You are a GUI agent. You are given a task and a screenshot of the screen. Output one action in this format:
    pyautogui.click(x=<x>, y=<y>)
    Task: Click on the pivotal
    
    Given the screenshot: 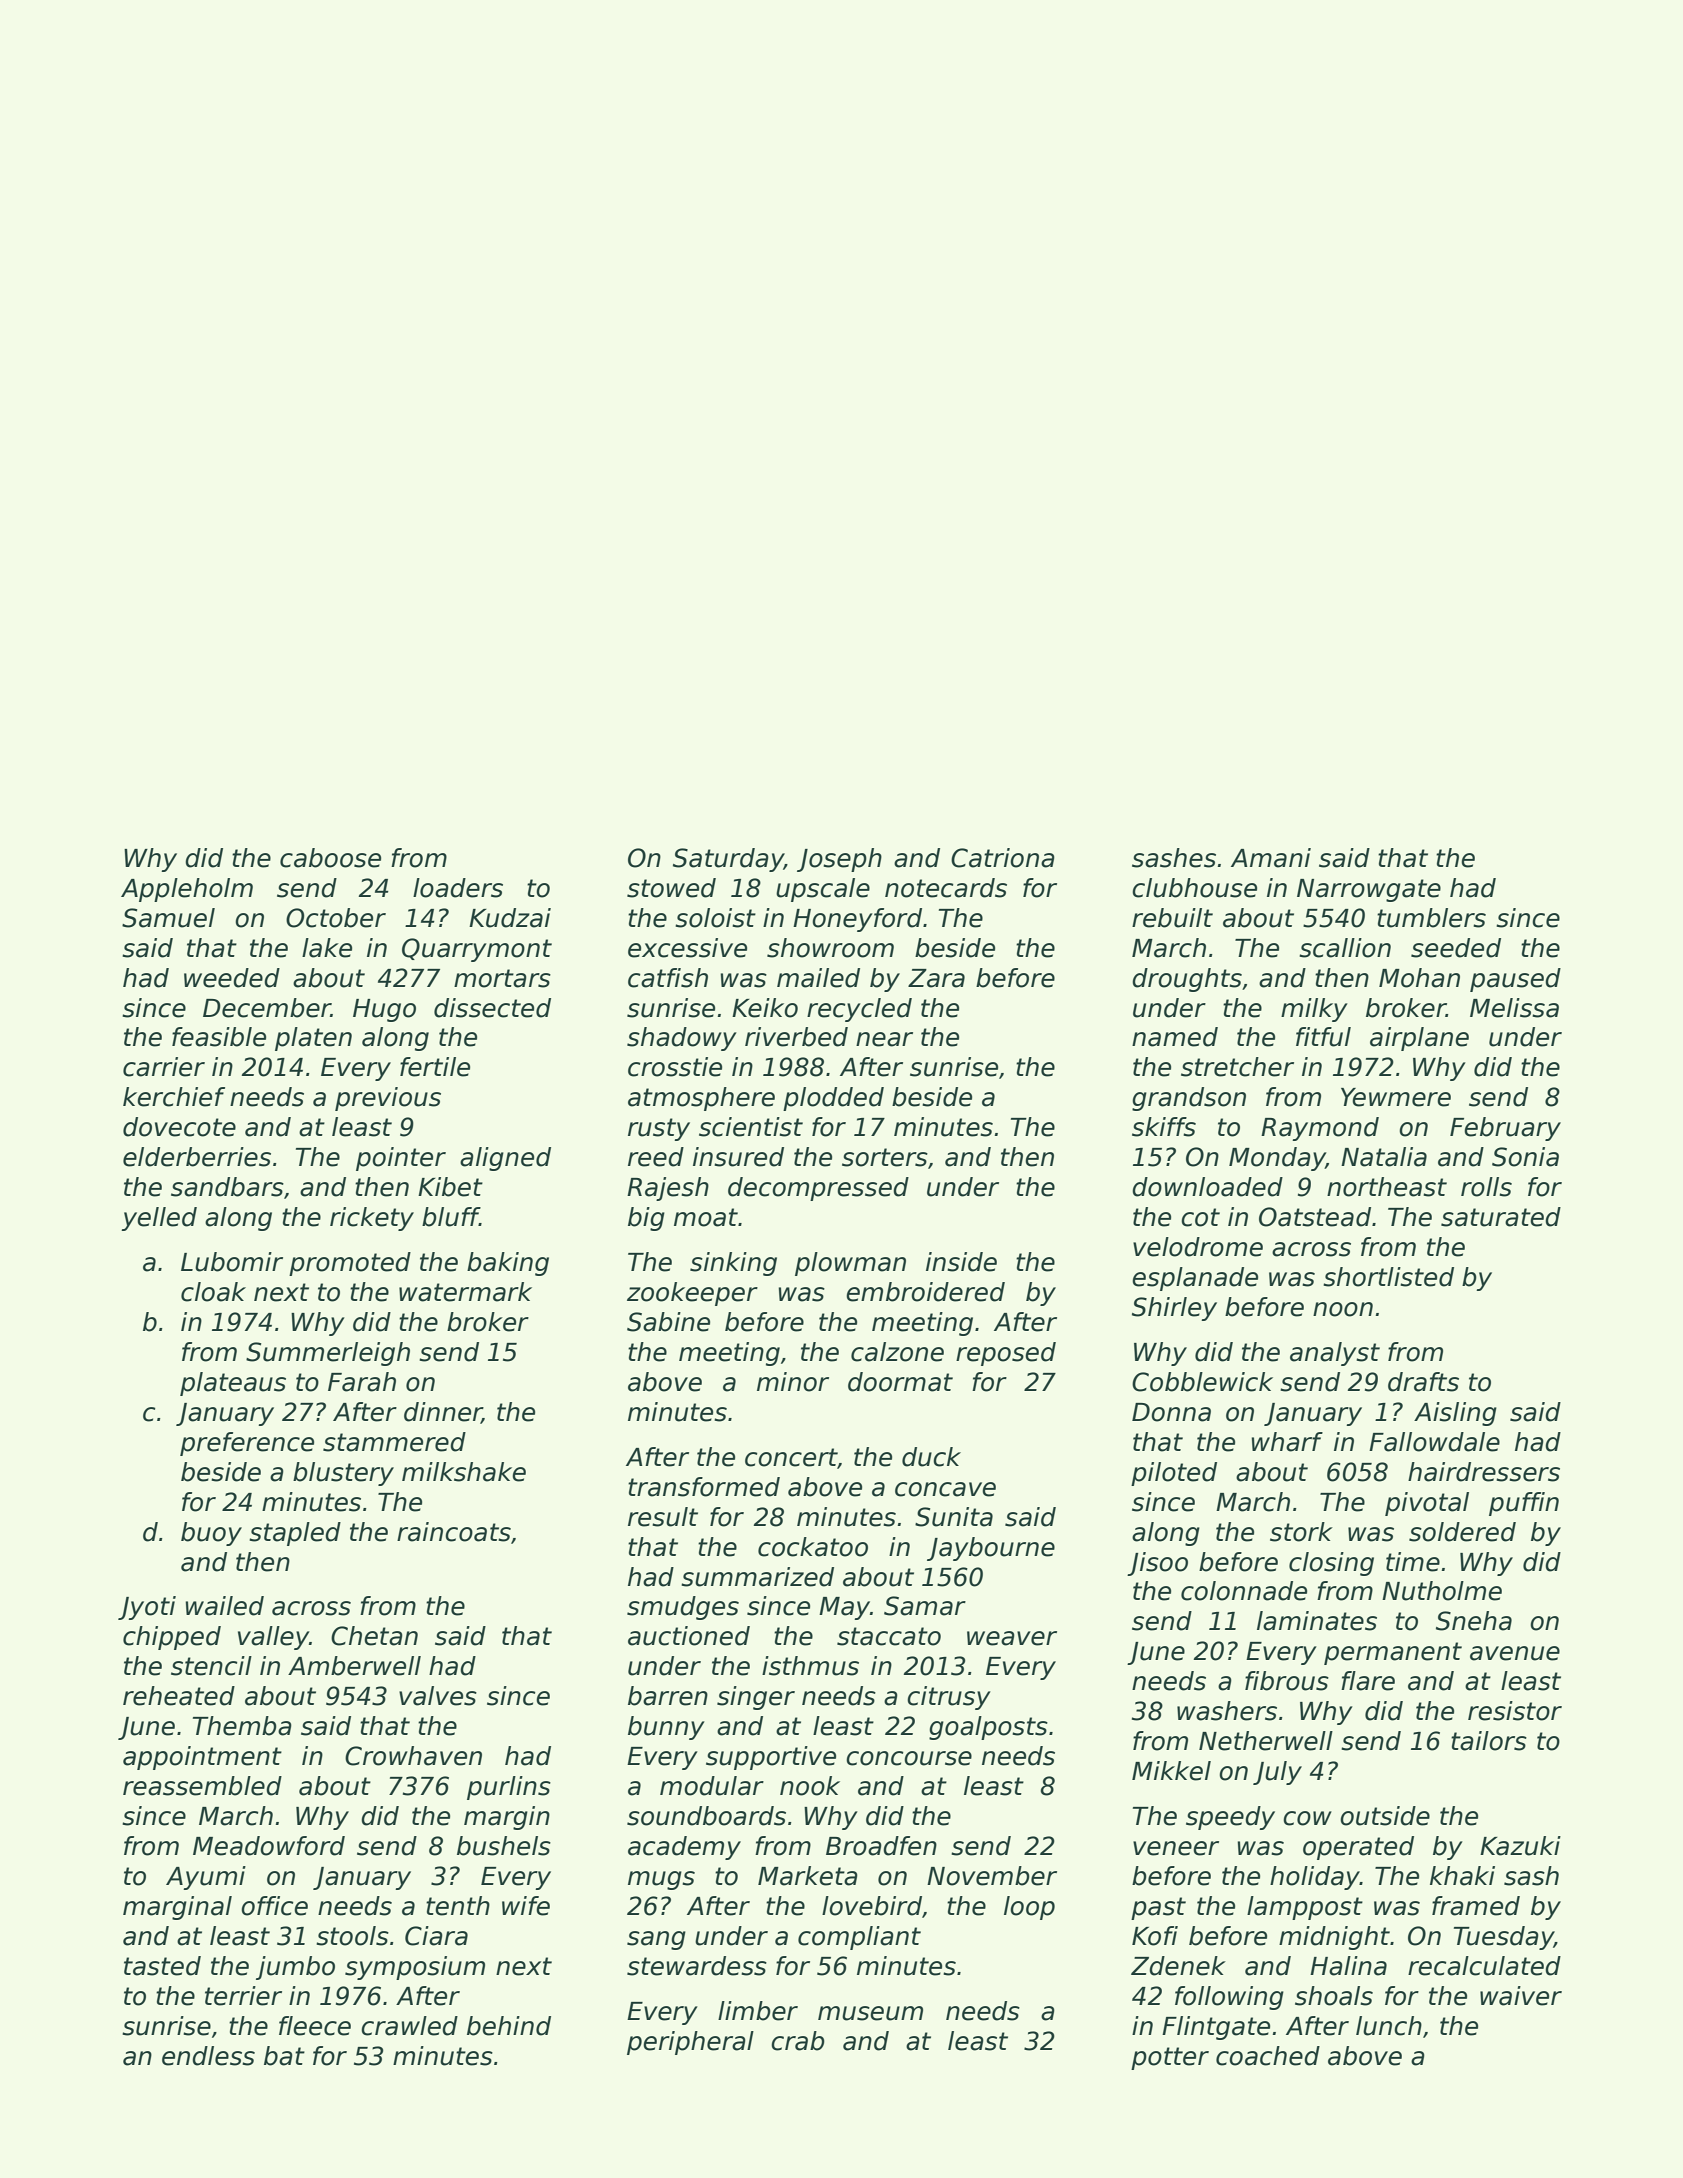 What is the action you would take?
    pyautogui.click(x=1427, y=1504)
